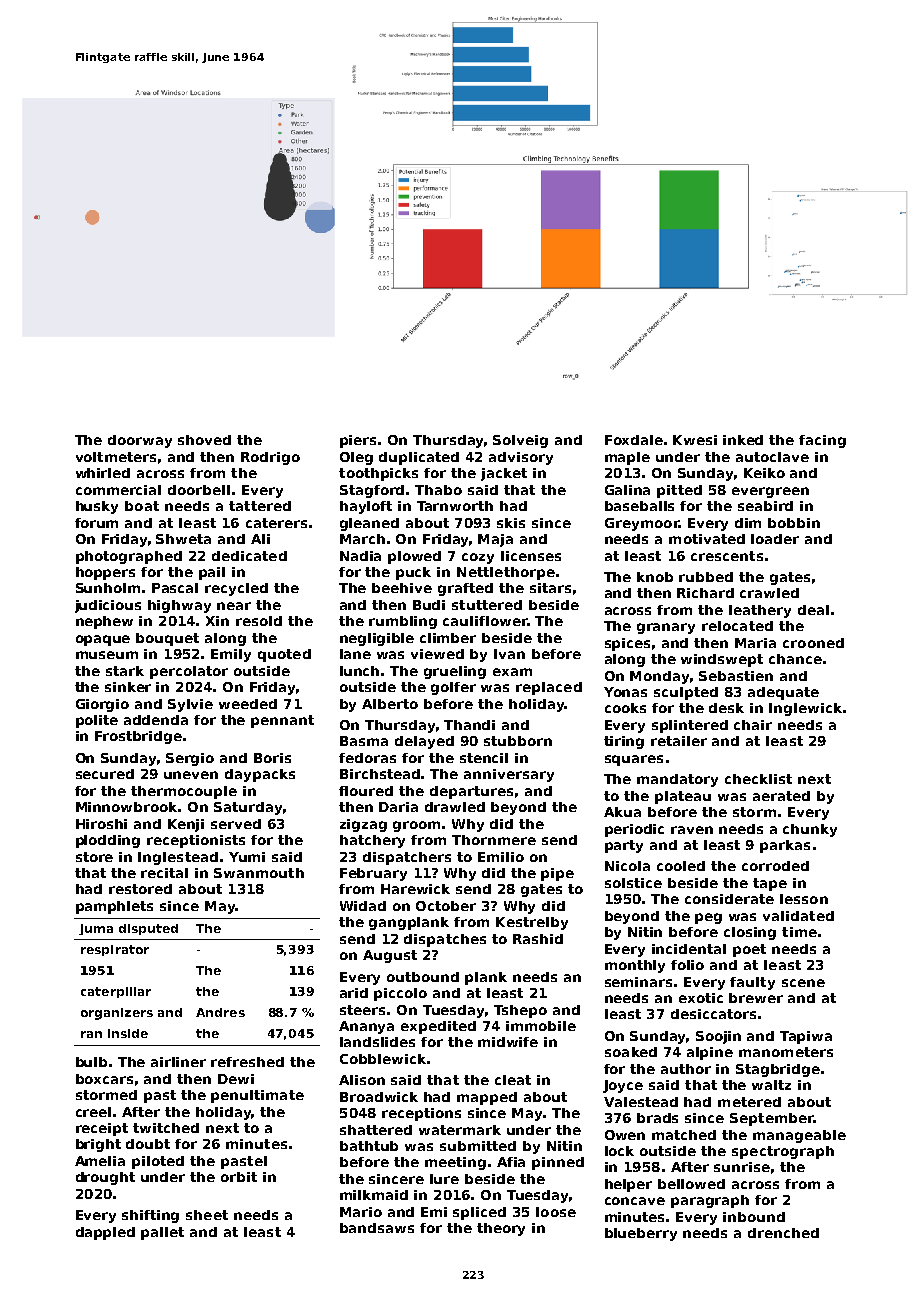 Image resolution: width=924 pixels, height=1308 pixels. Describe the element at coordinates (107, 655) in the page. I see `museum` at that location.
